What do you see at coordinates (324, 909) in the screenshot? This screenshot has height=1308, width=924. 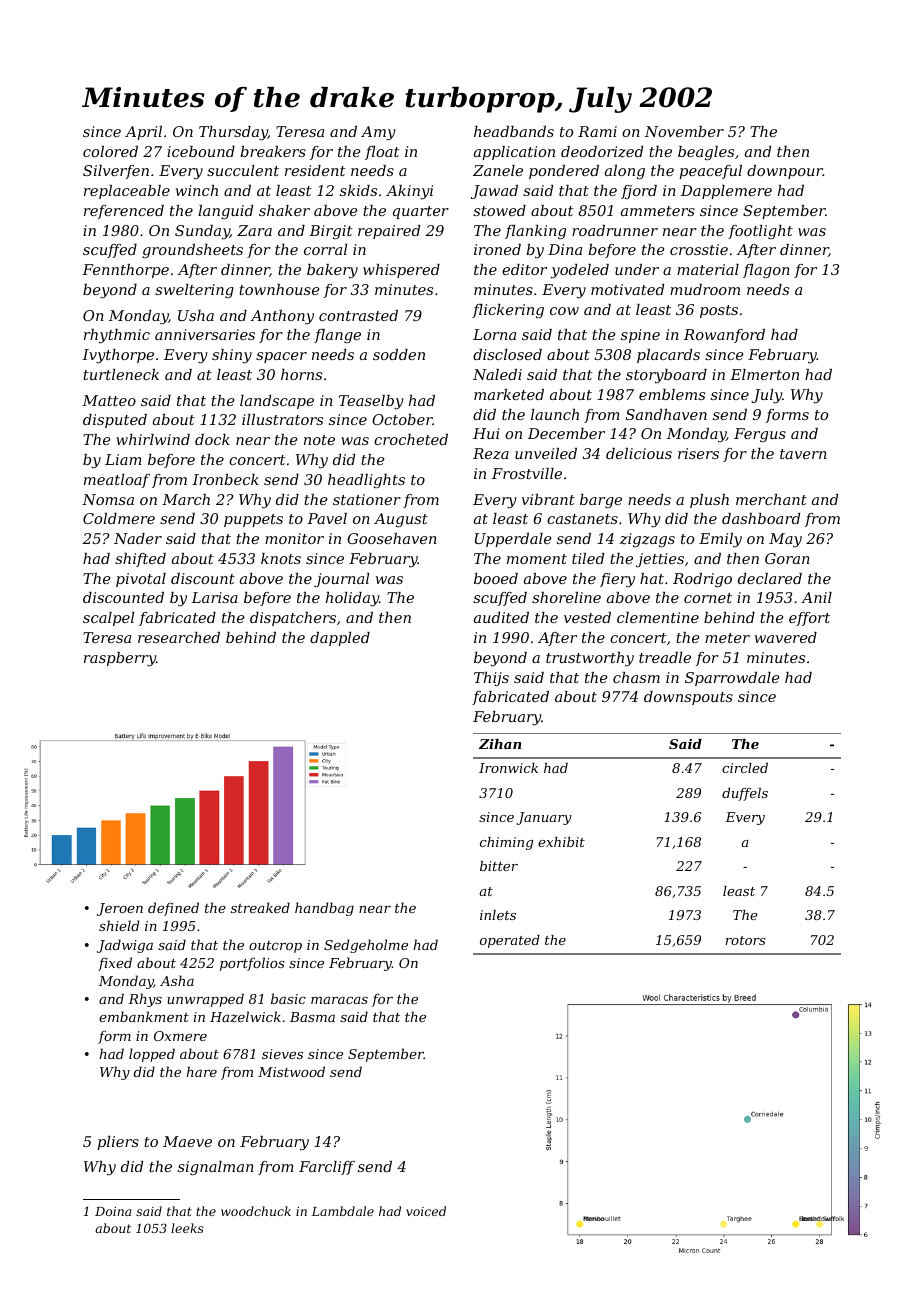 I see `handbag` at bounding box center [324, 909].
